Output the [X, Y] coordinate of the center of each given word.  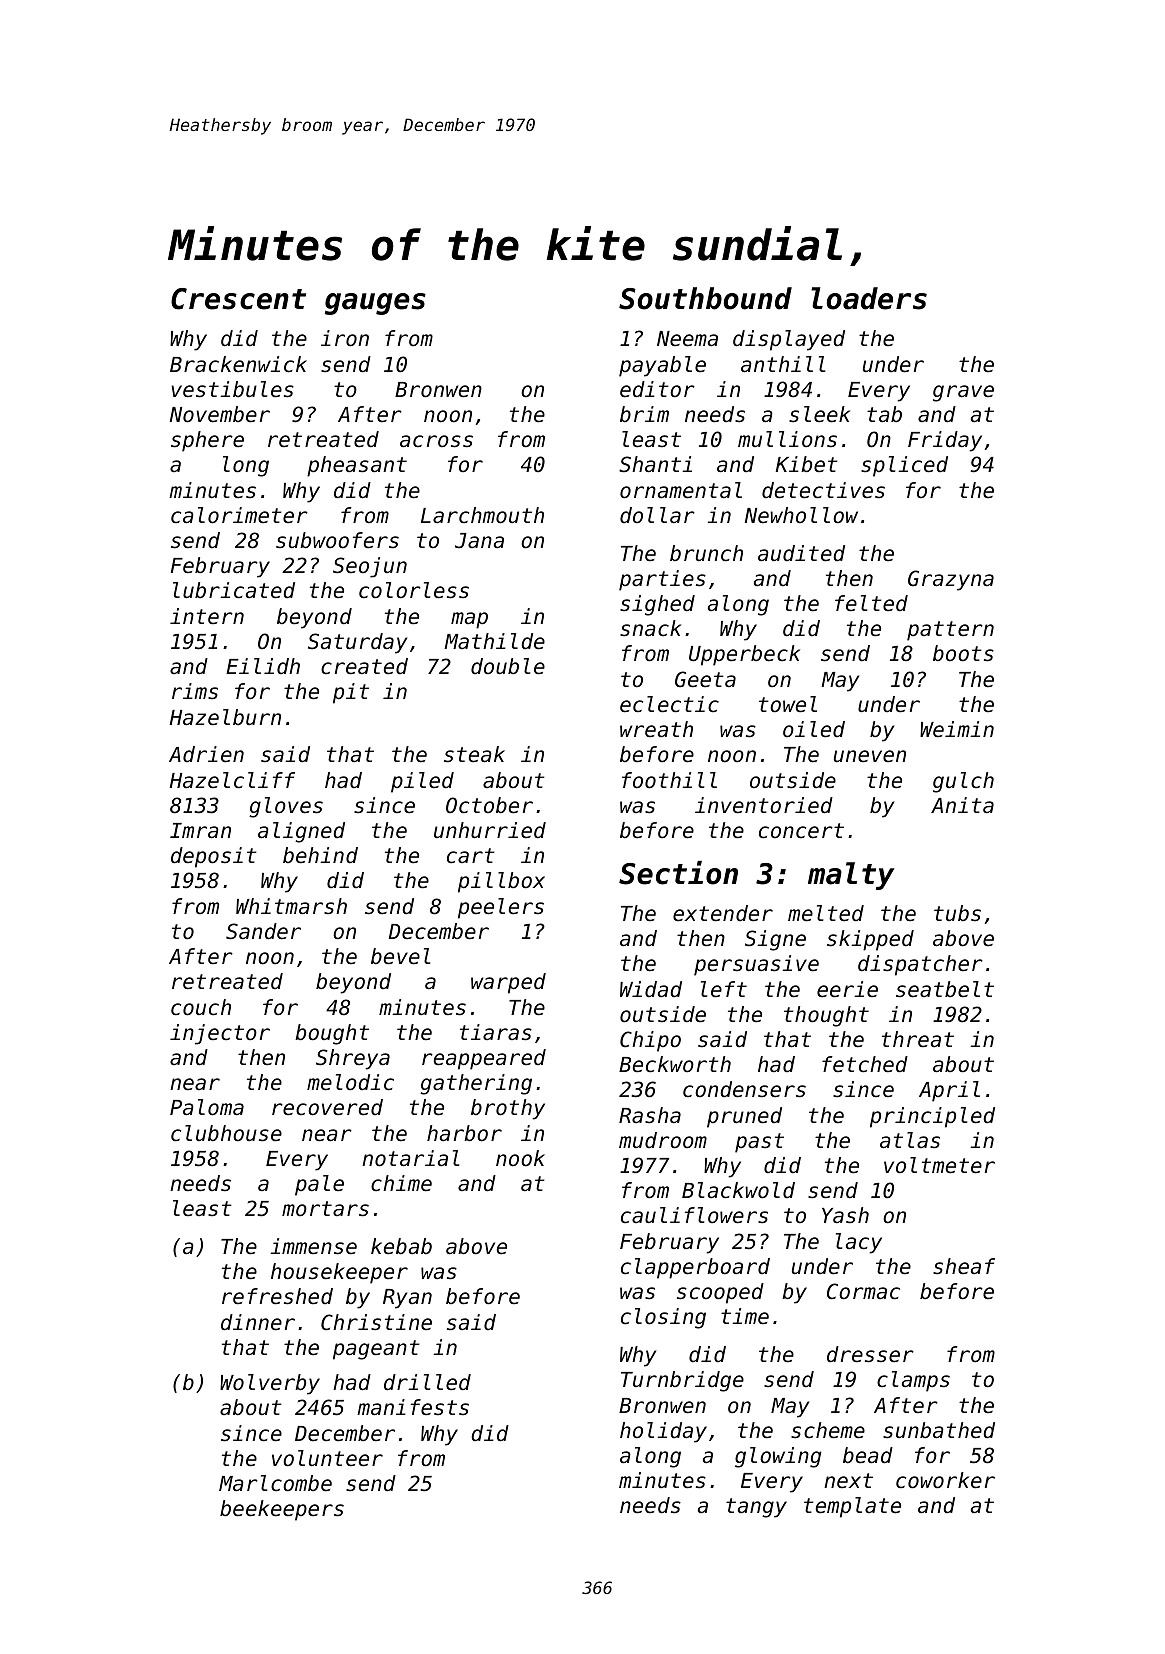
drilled [427, 1382]
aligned [301, 832]
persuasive [756, 965]
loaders [869, 298]
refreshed [277, 1296]
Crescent [238, 299]
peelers [501, 908]
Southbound [705, 298]
